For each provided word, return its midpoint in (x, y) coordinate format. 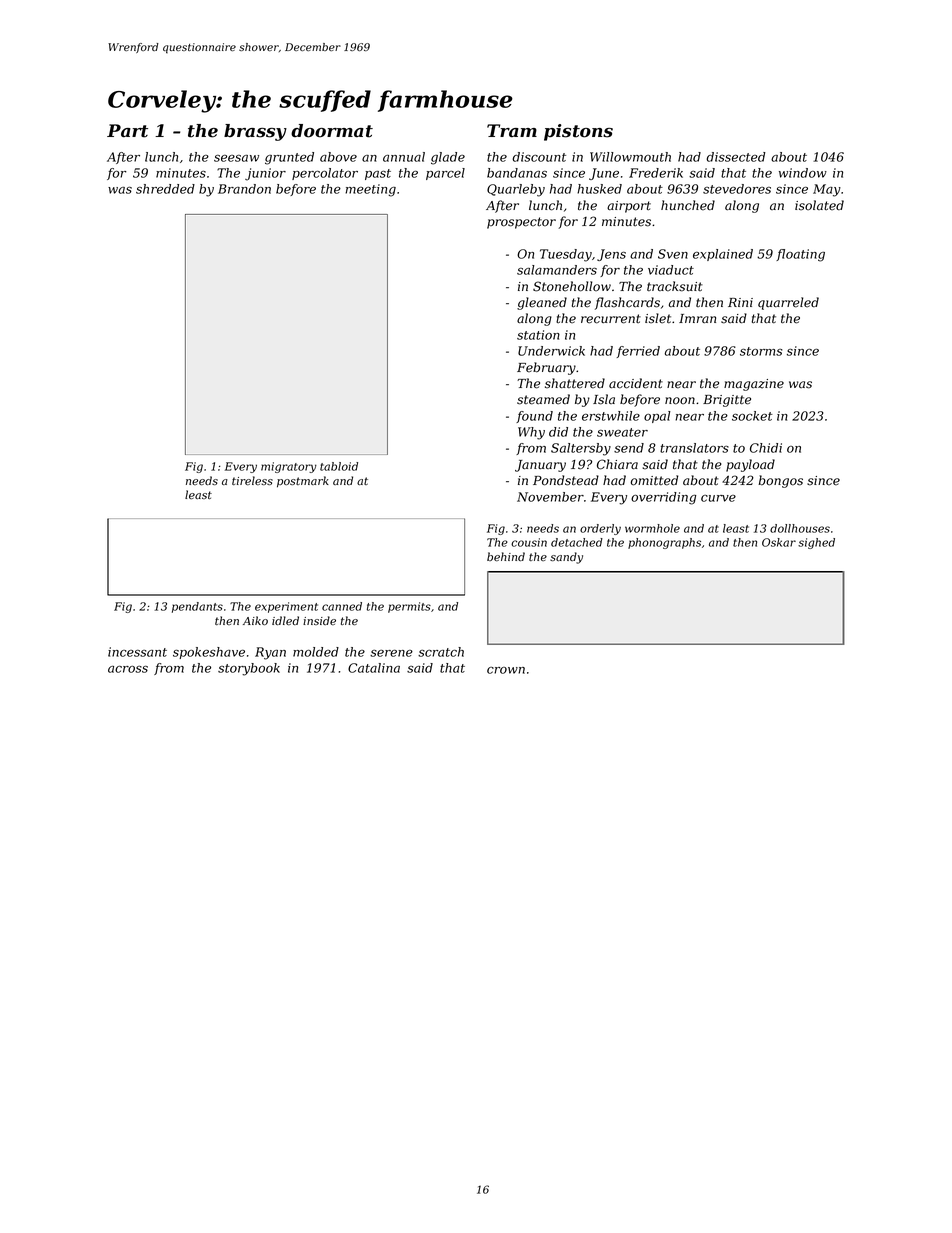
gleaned (542, 303)
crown (506, 670)
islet (658, 318)
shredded (165, 189)
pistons (578, 132)
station (538, 335)
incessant (137, 652)
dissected (736, 157)
